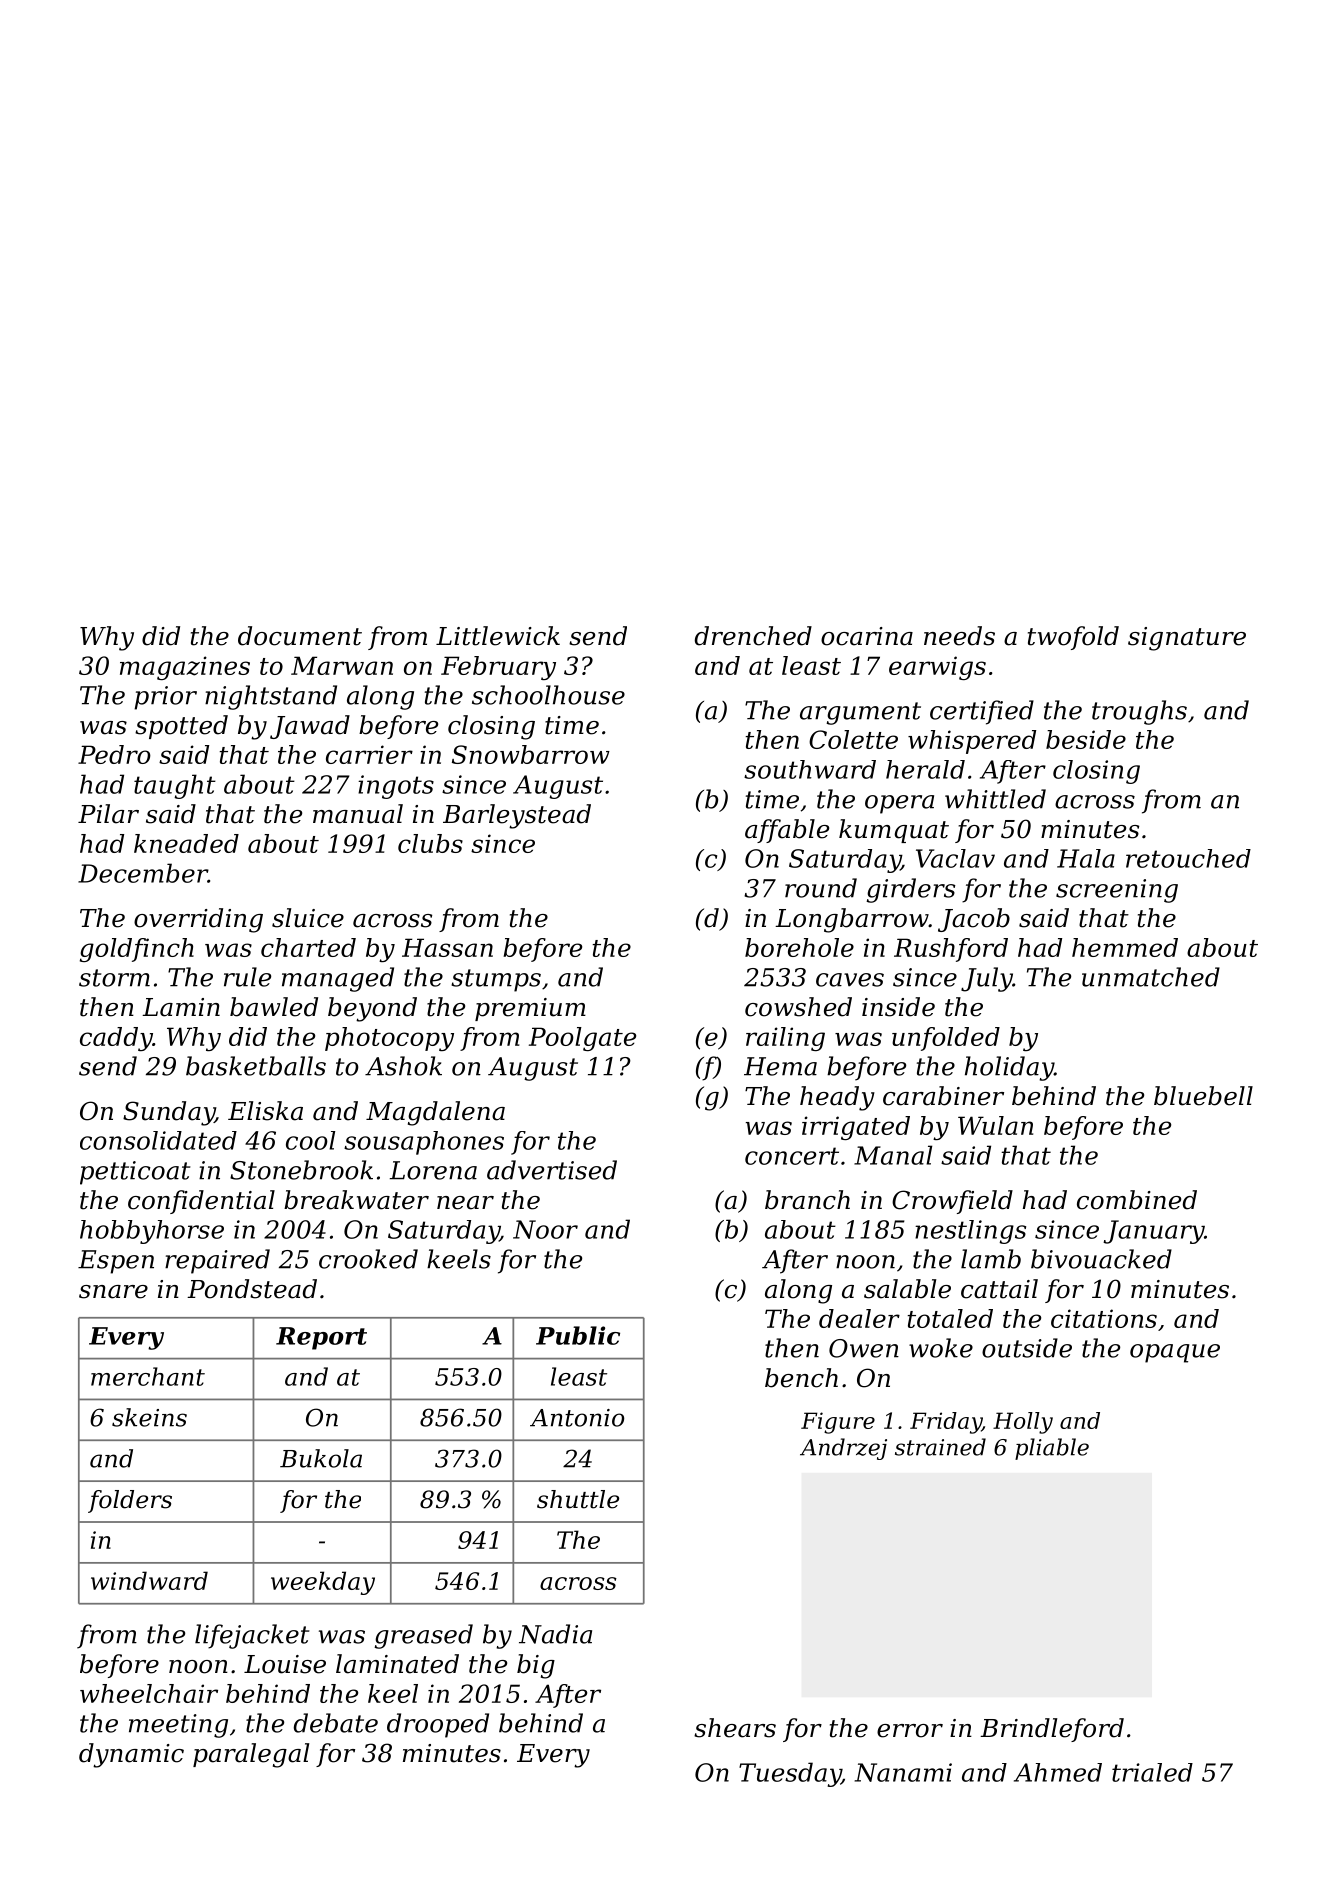 The image size is (1338, 1893). I want to click on folders, so click(130, 1501).
